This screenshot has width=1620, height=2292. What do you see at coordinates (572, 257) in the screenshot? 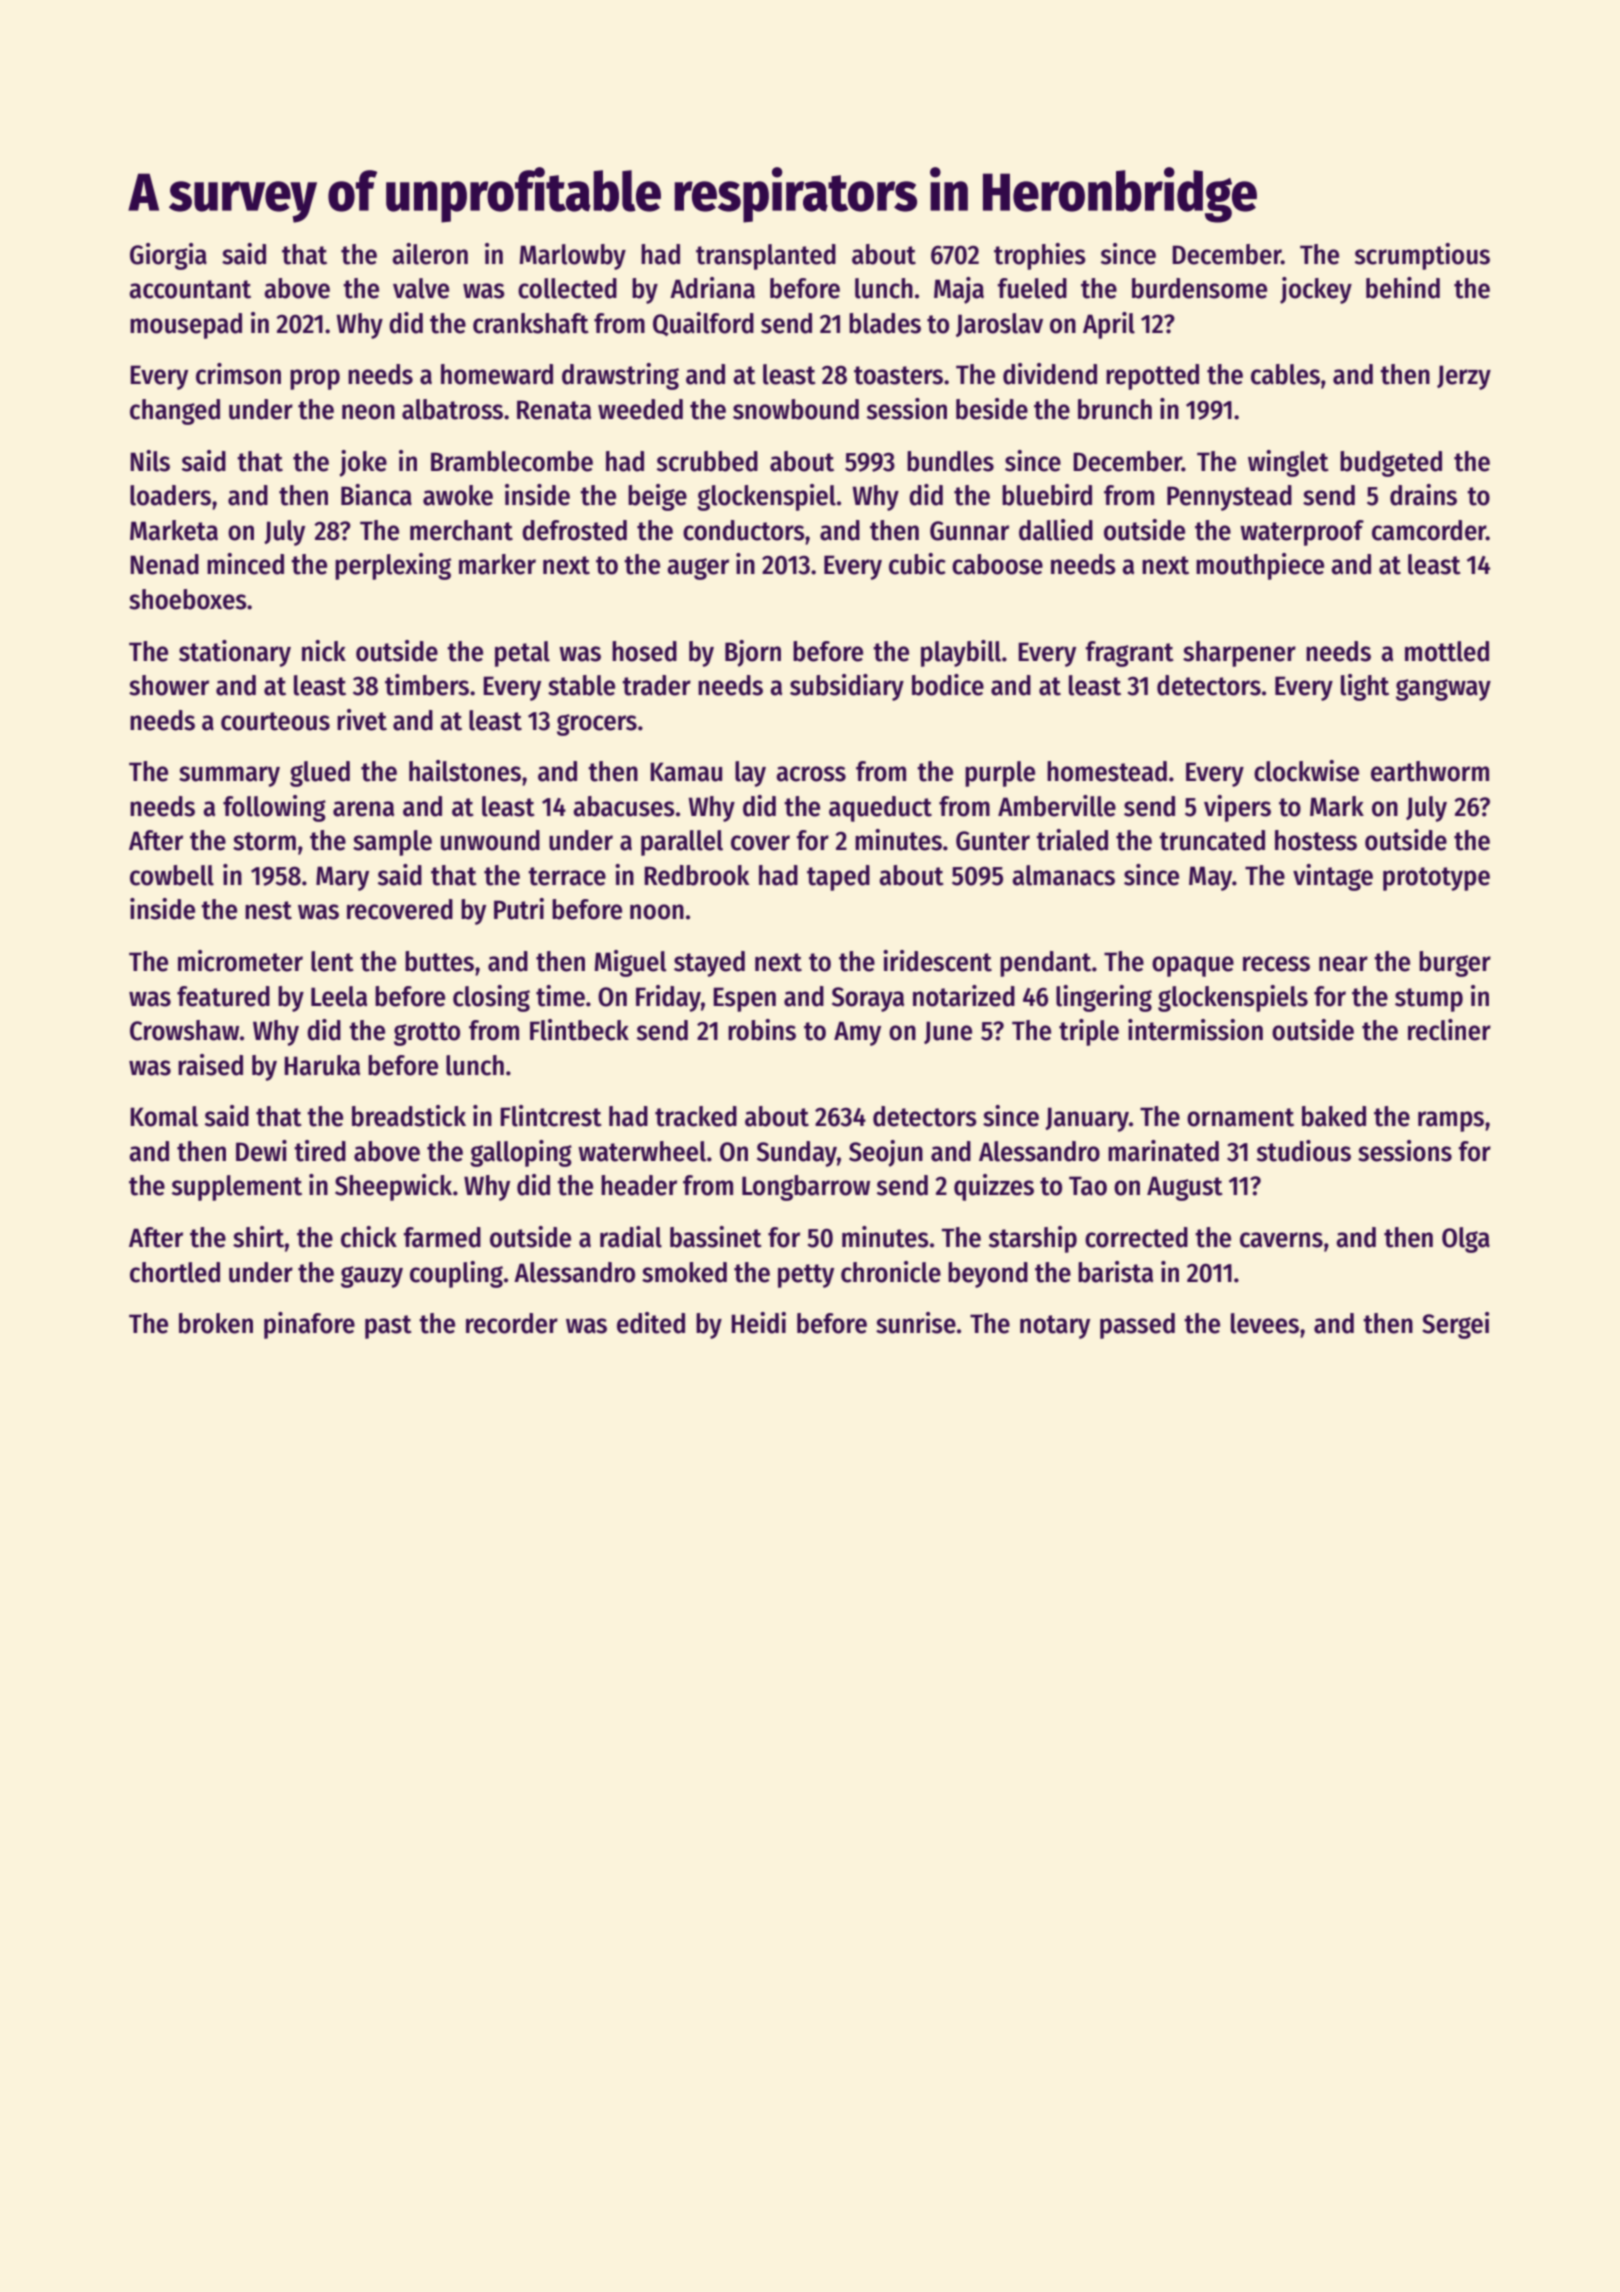
I see `Marlowby` at bounding box center [572, 257].
